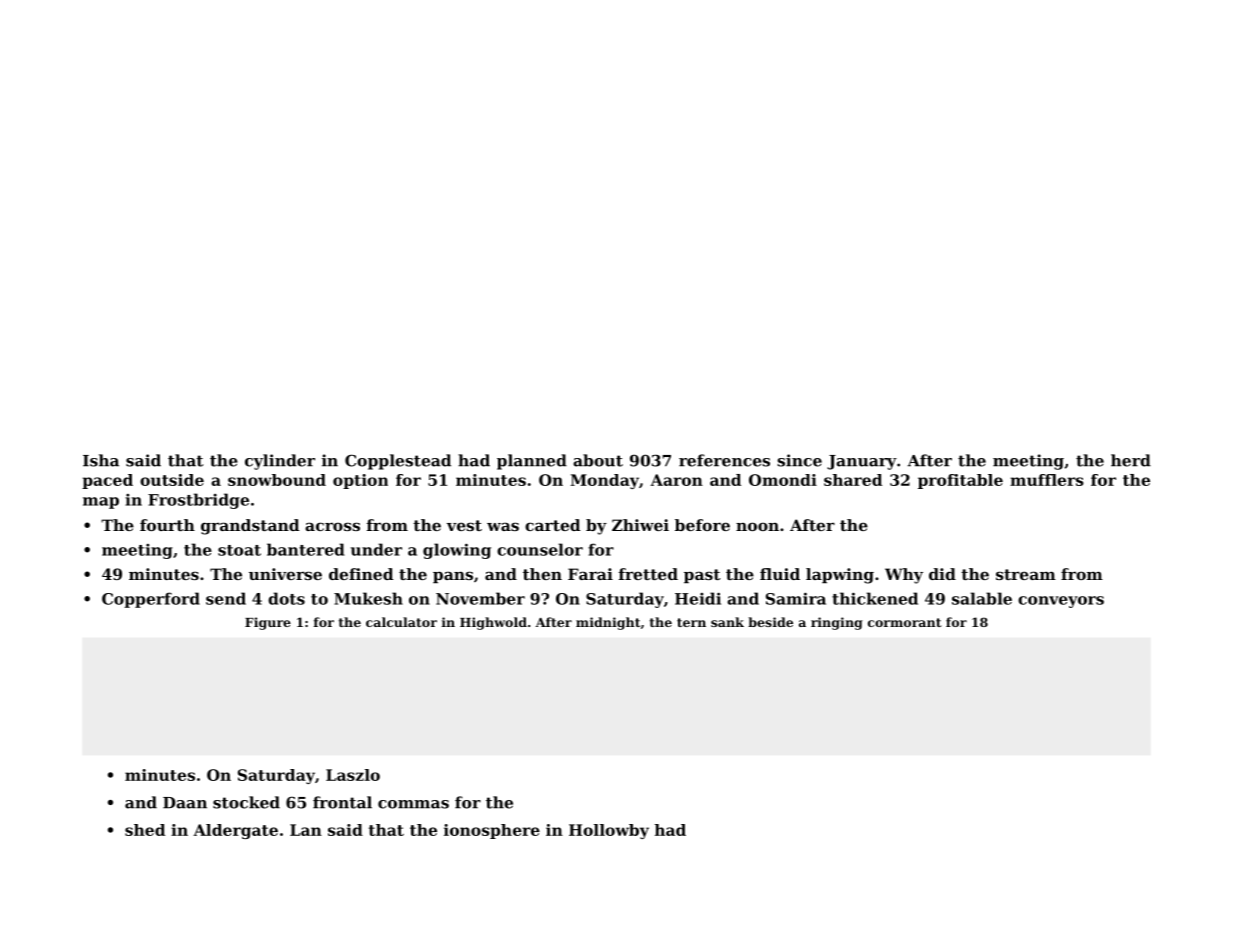 Image resolution: width=1233 pixels, height=952 pixels. Describe the element at coordinates (757, 526) in the screenshot. I see `noon` at that location.
